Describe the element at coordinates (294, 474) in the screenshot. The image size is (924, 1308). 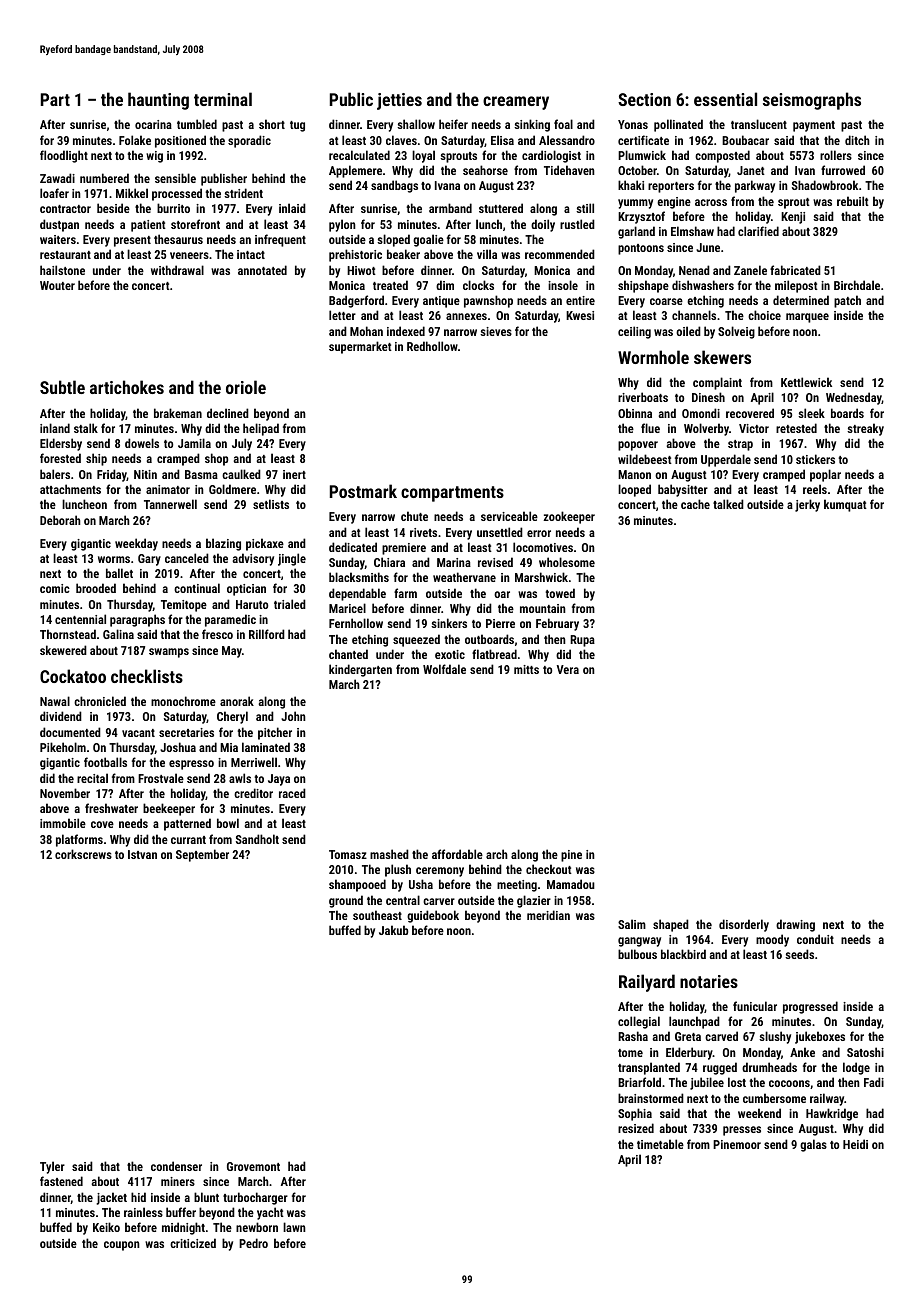
I see `inert` at that location.
